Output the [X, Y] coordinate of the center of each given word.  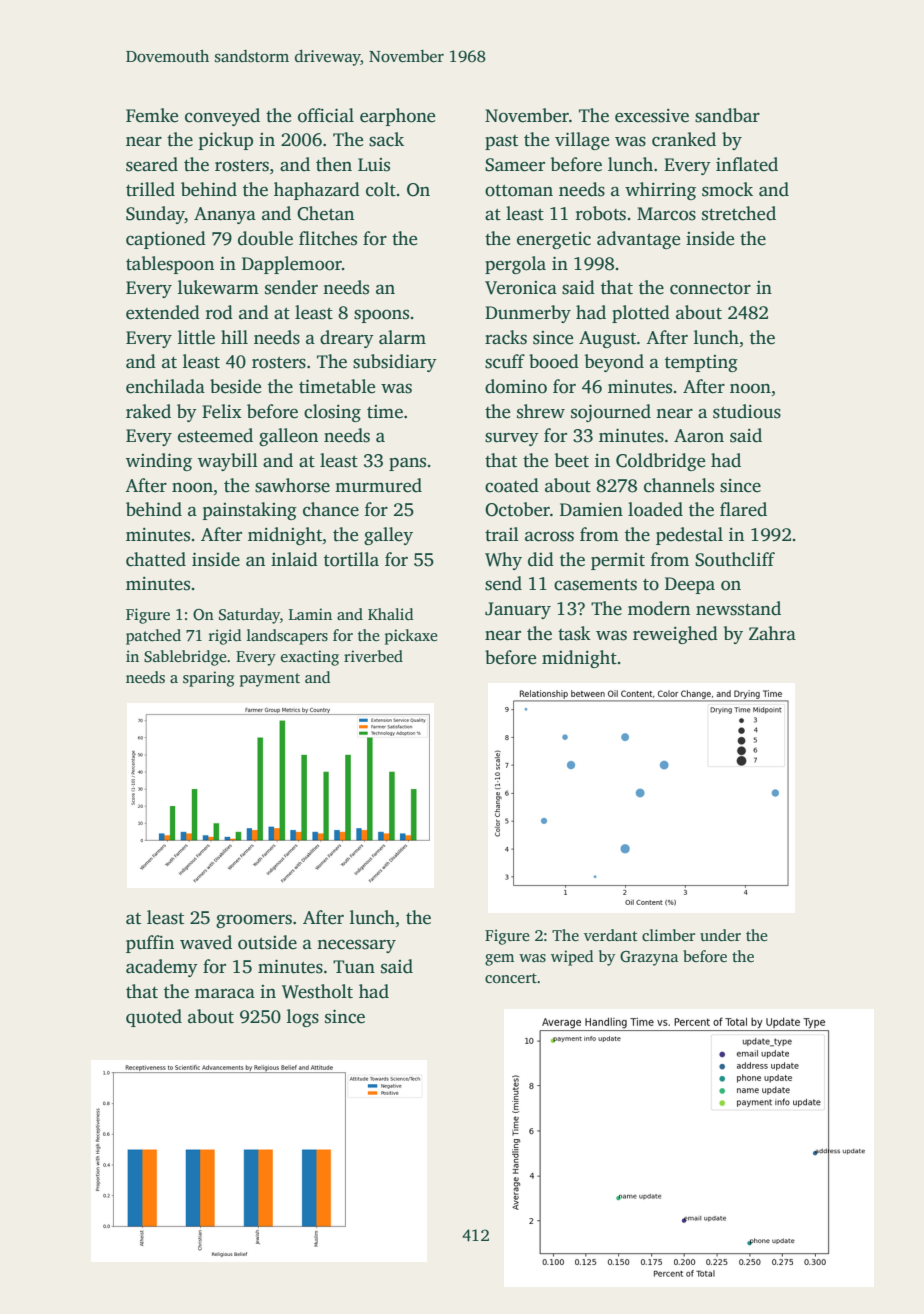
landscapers [287, 637]
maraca [225, 993]
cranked [684, 139]
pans [407, 464]
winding [159, 462]
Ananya [225, 215]
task [574, 633]
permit [618, 561]
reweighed [675, 635]
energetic [554, 240]
